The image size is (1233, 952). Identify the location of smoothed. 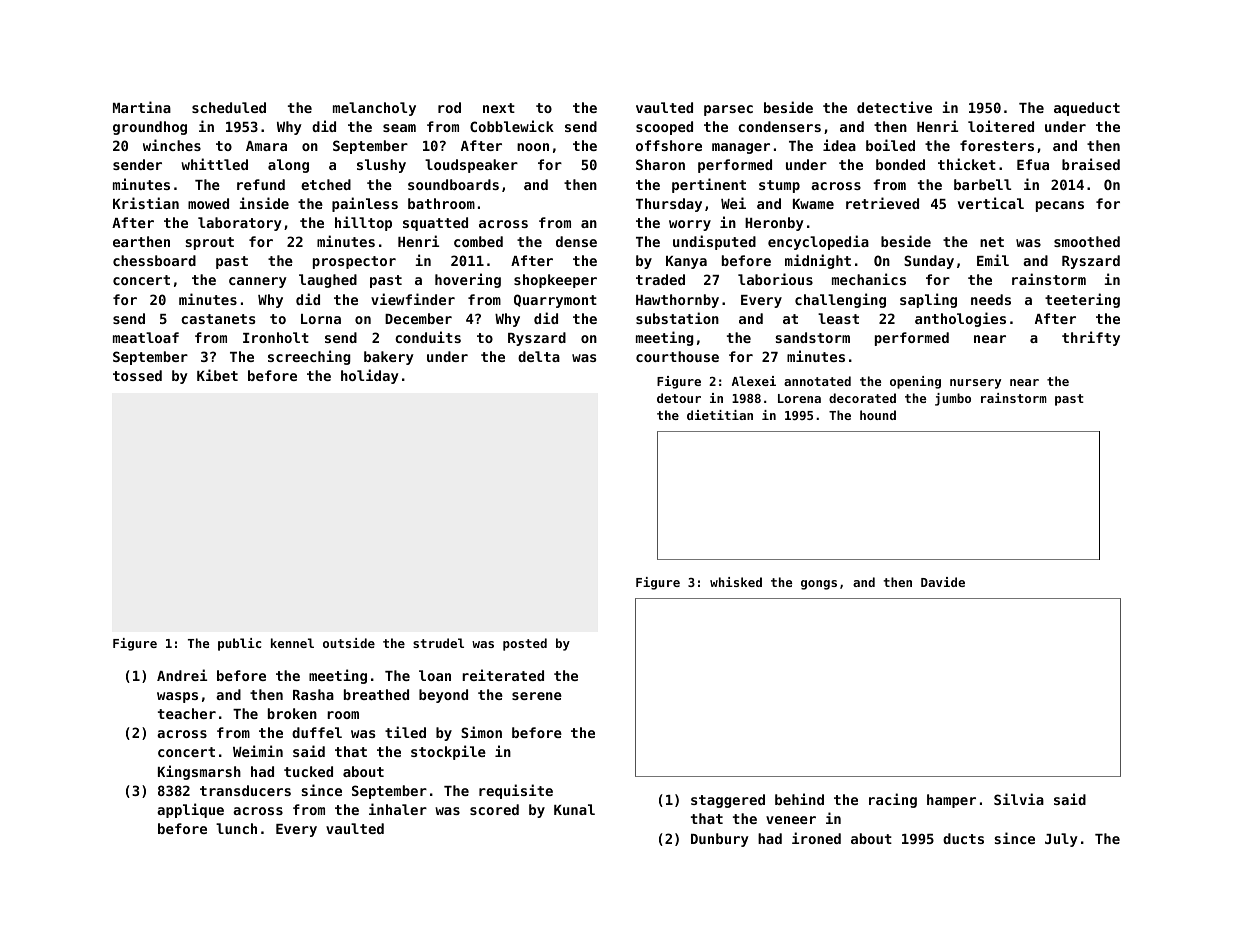
(1087, 241).
